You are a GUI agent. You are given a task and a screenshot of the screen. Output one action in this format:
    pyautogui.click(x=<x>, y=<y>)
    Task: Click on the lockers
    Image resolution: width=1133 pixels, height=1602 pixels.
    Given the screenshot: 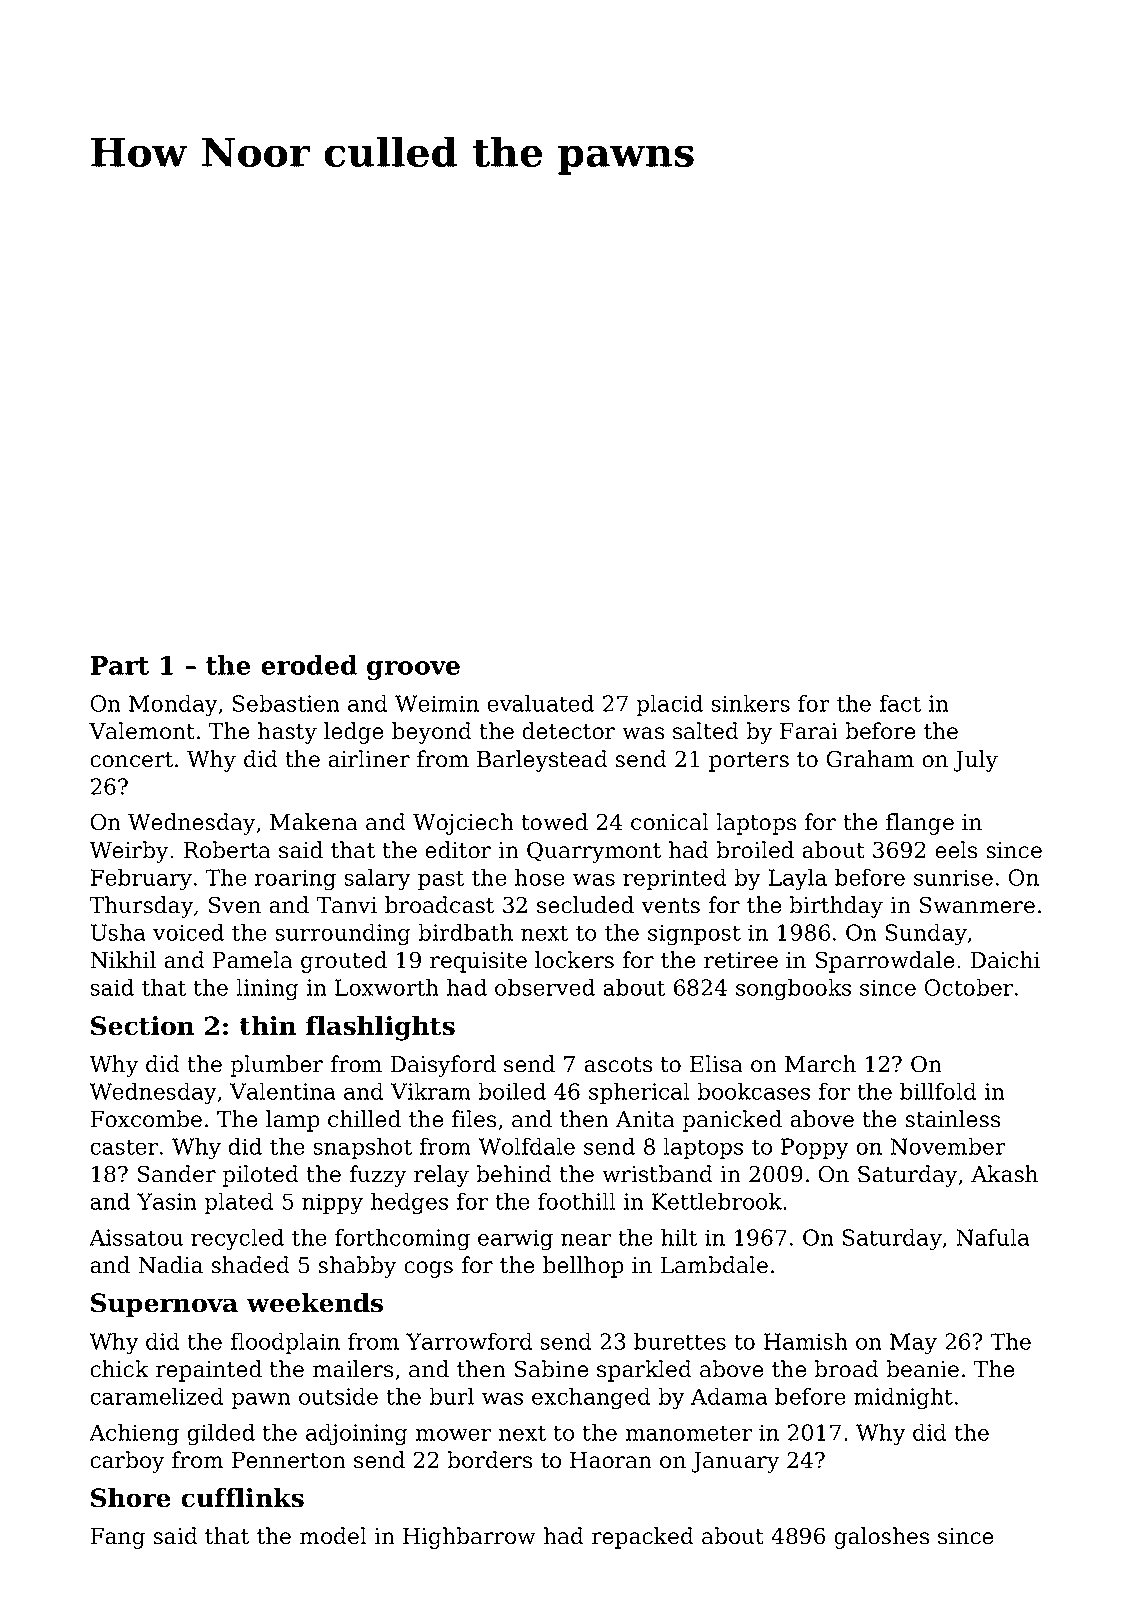 What is the action you would take?
    pyautogui.click(x=574, y=960)
